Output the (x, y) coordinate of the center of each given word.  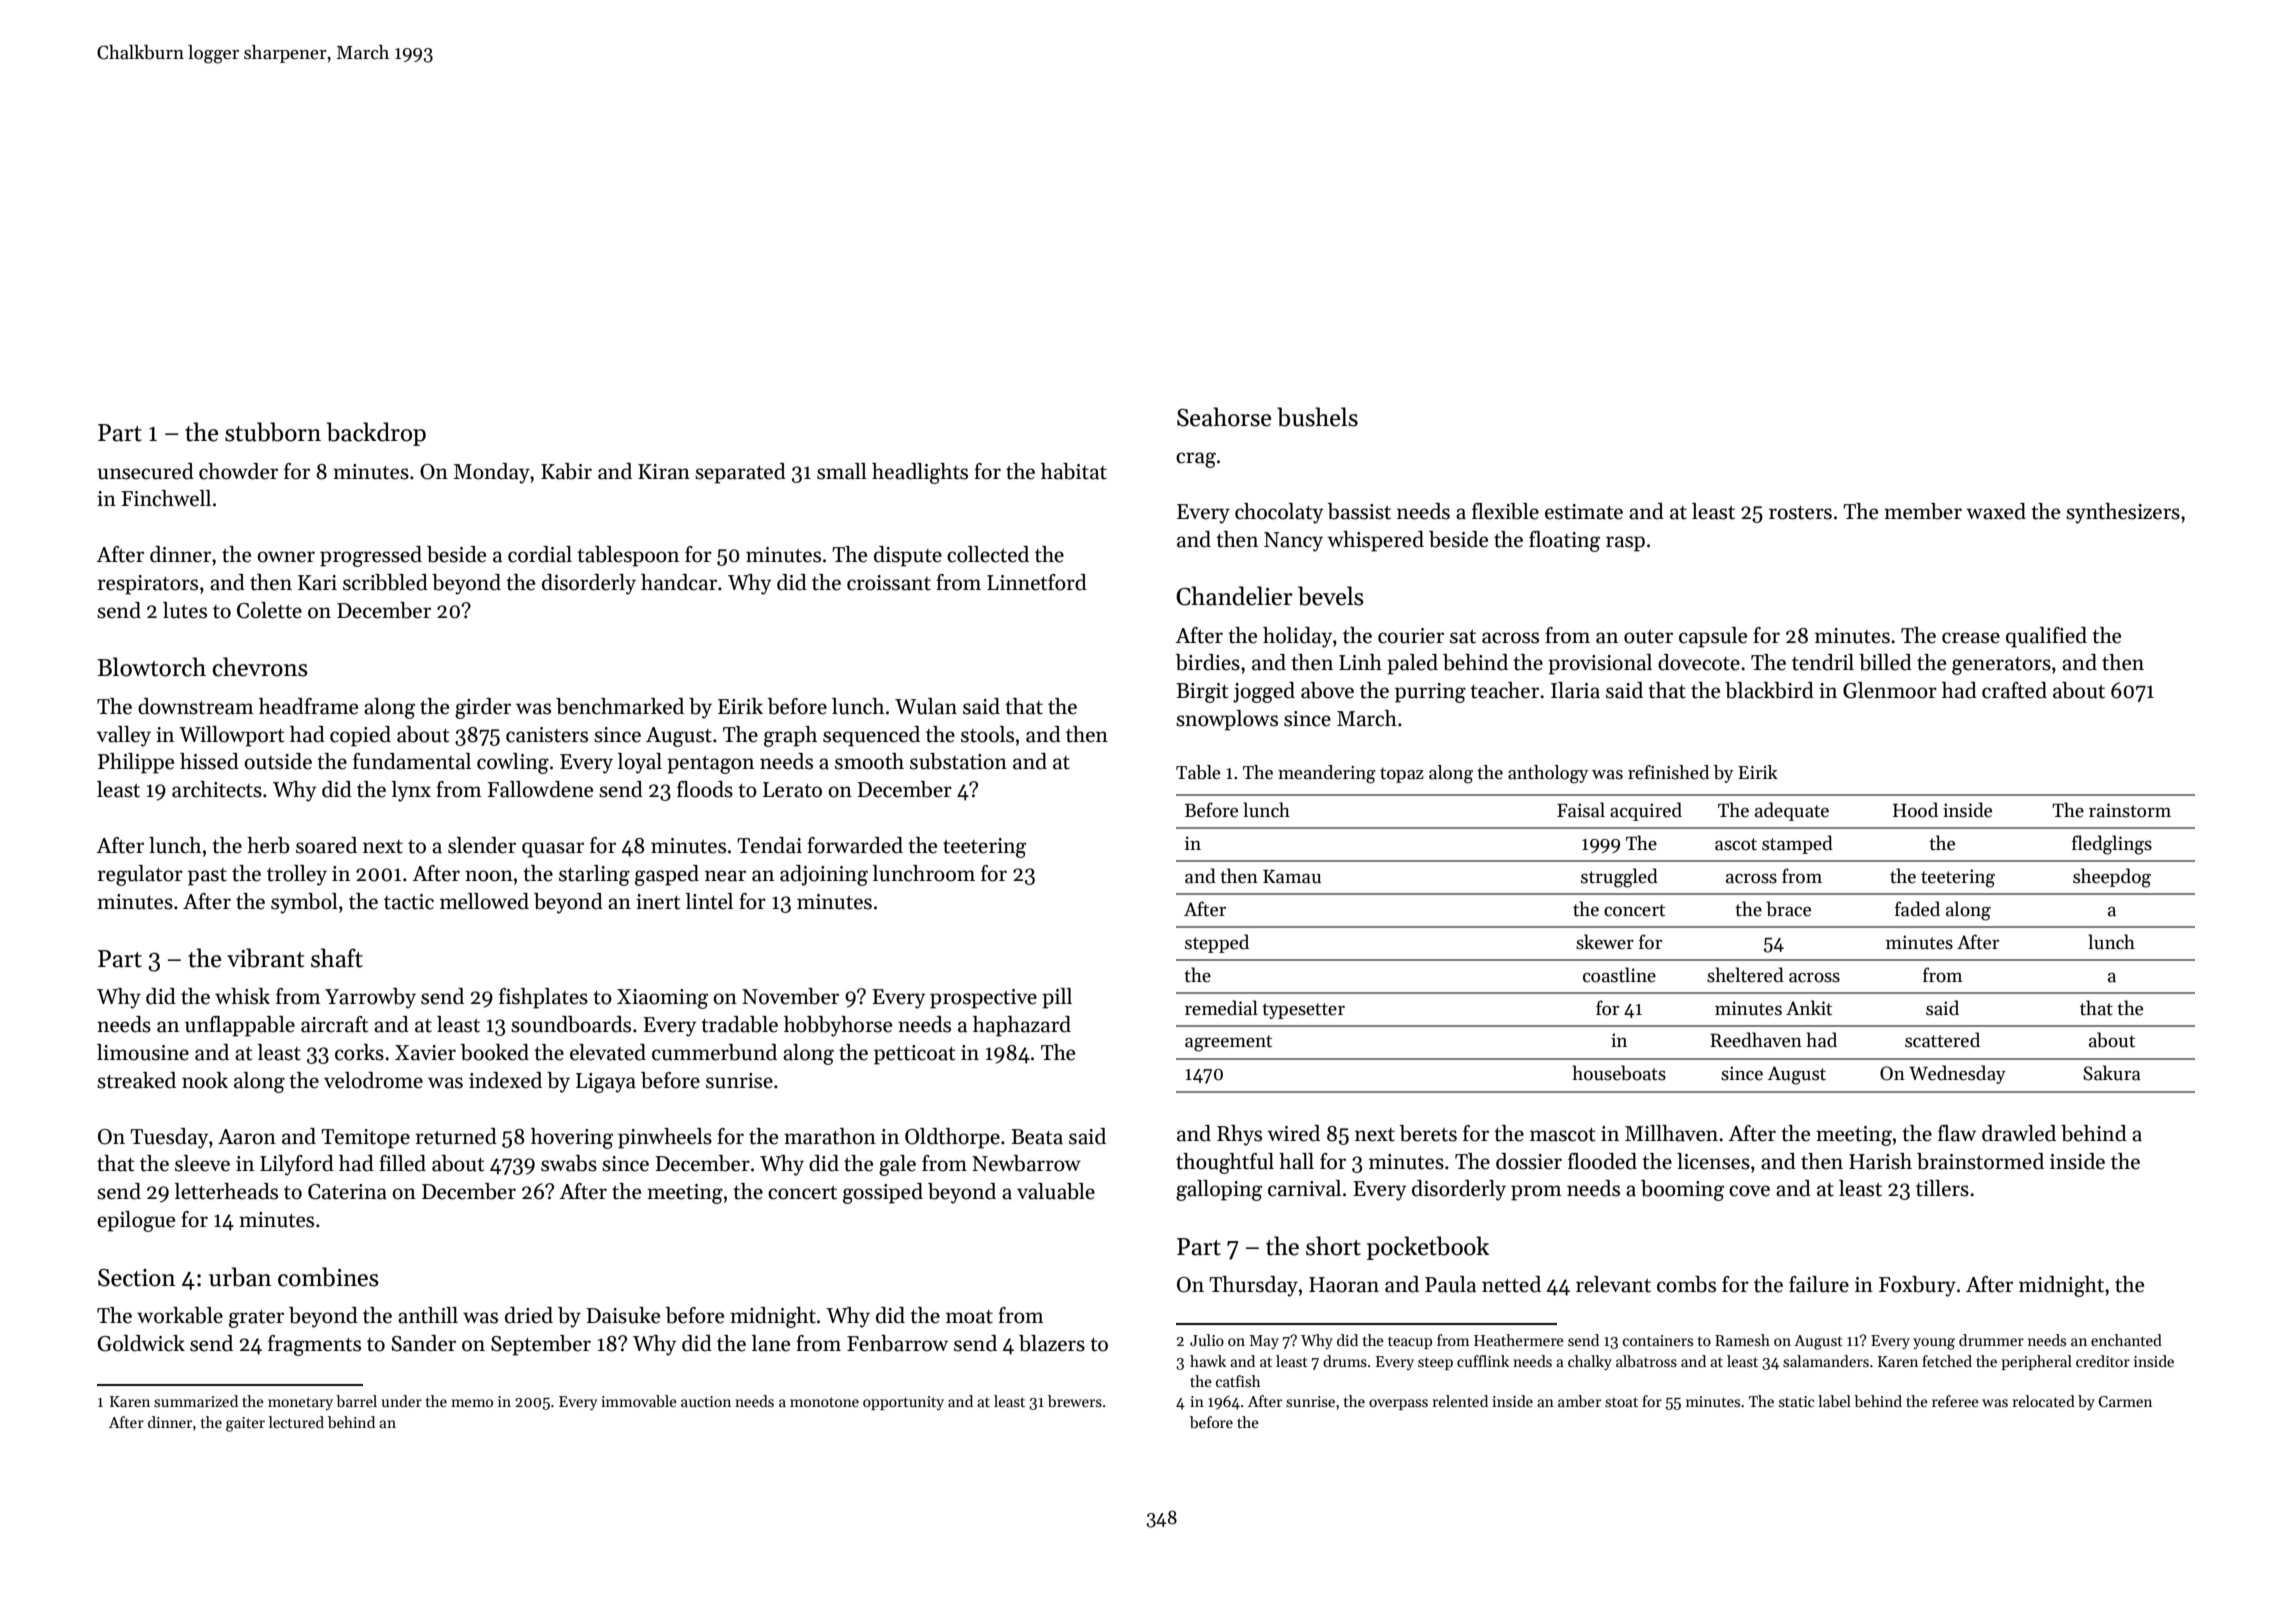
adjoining (824, 875)
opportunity (903, 1403)
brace (1788, 909)
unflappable (240, 1026)
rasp (1625, 544)
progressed (371, 556)
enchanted (2126, 1340)
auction (706, 1401)
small (842, 471)
